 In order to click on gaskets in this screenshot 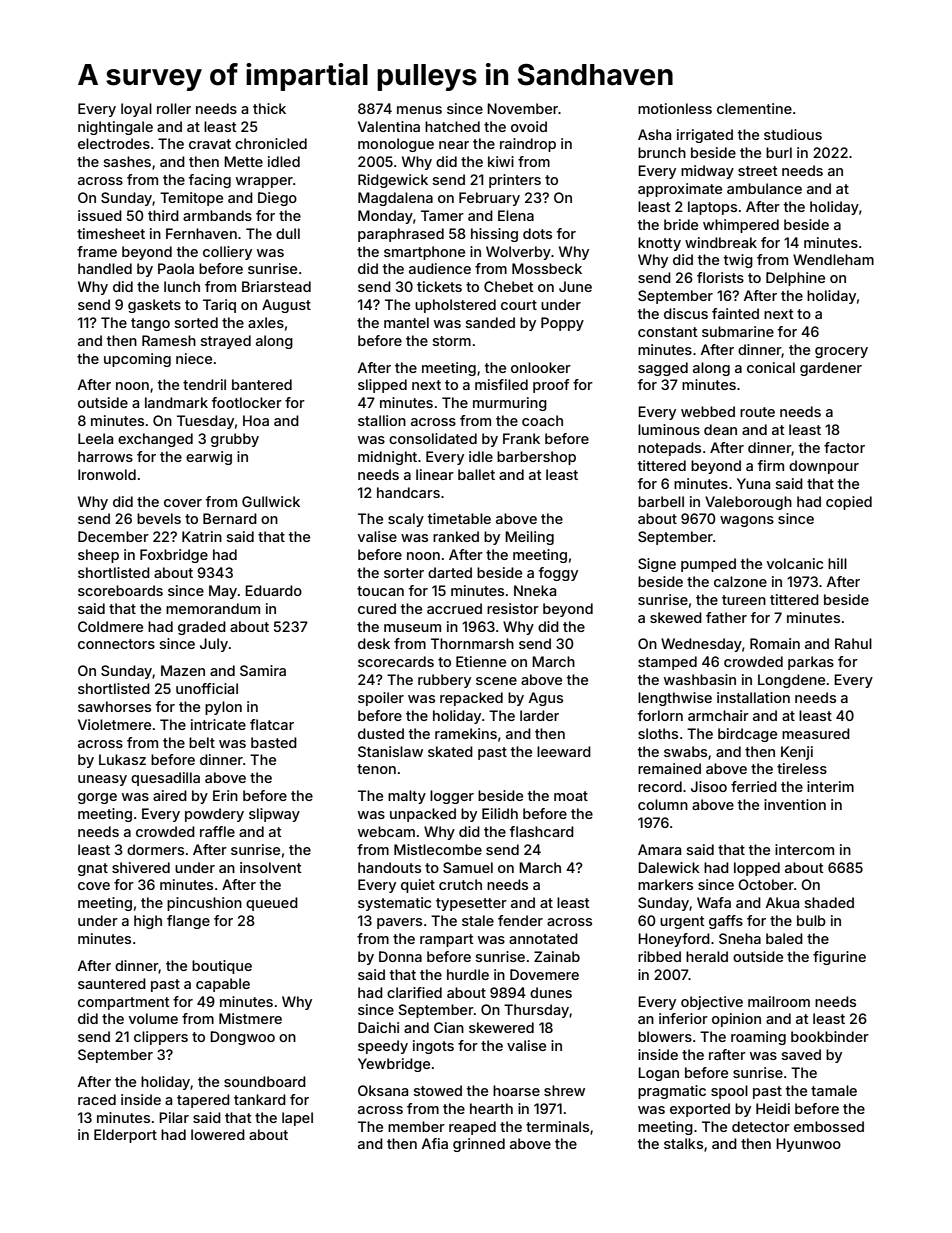, I will do `click(154, 306)`.
